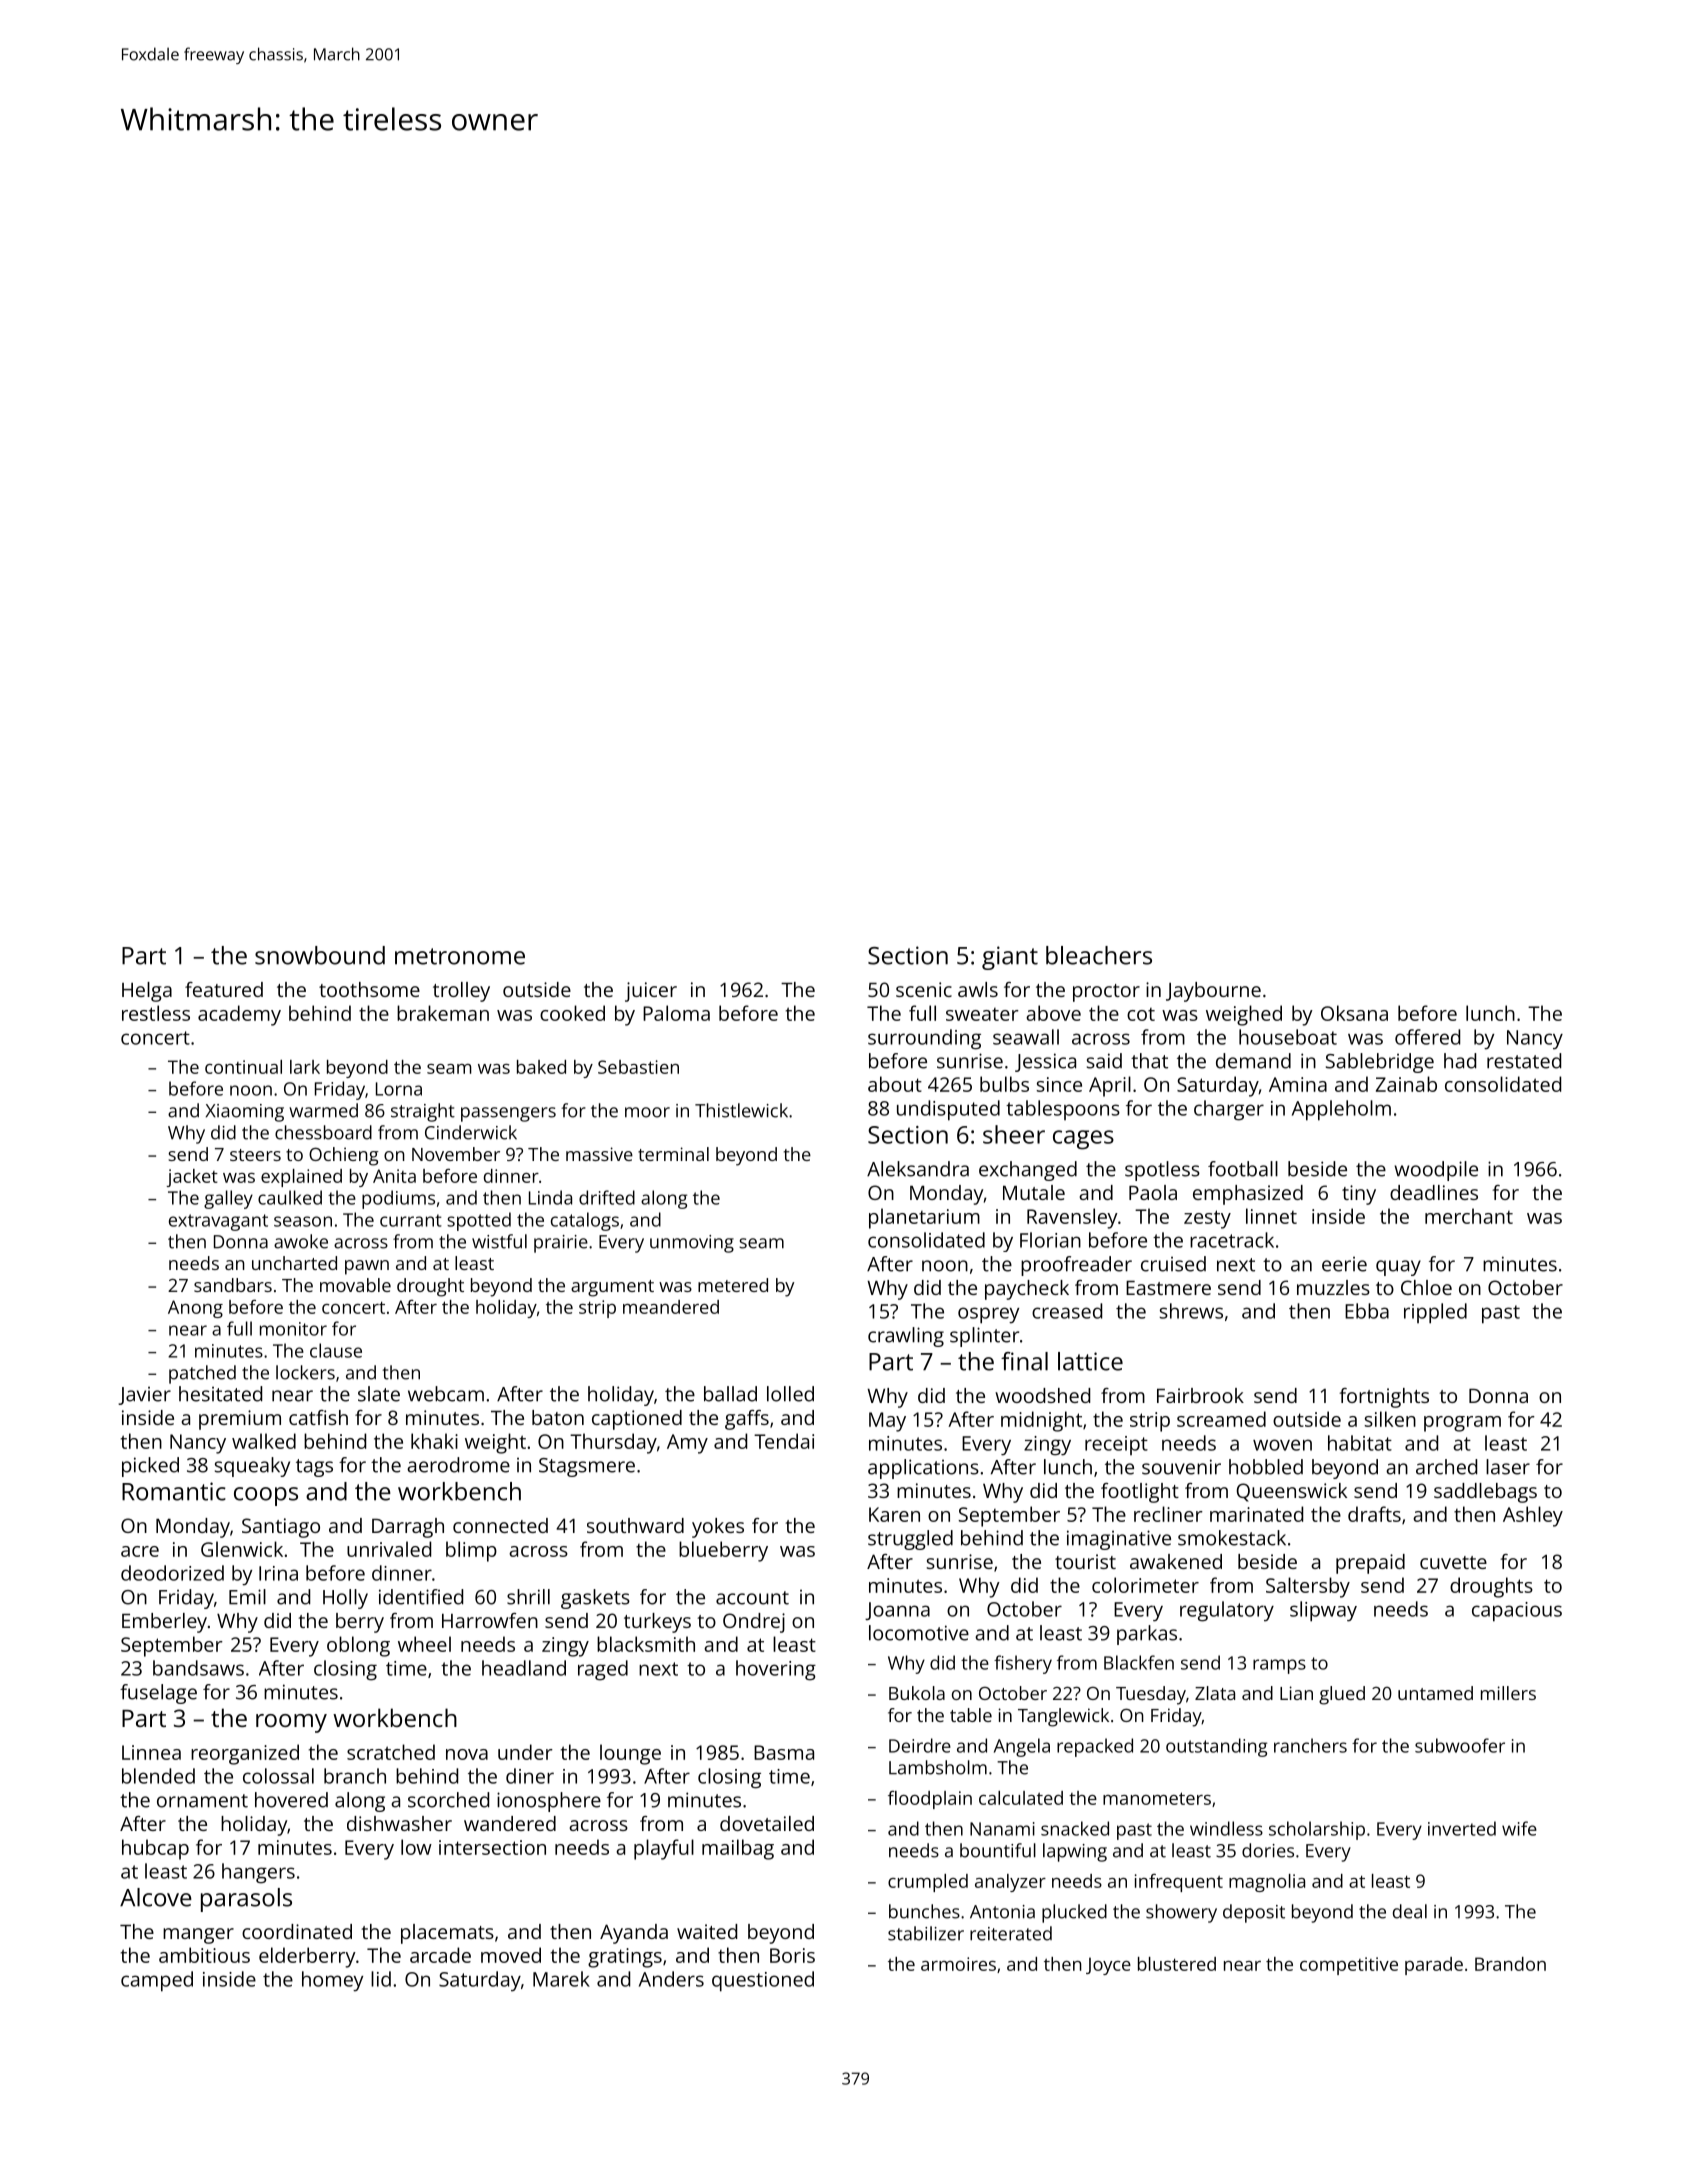 The width and height of the screenshot is (1683, 2178). Describe the element at coordinates (460, 956) in the screenshot. I see `metronome` at that location.
